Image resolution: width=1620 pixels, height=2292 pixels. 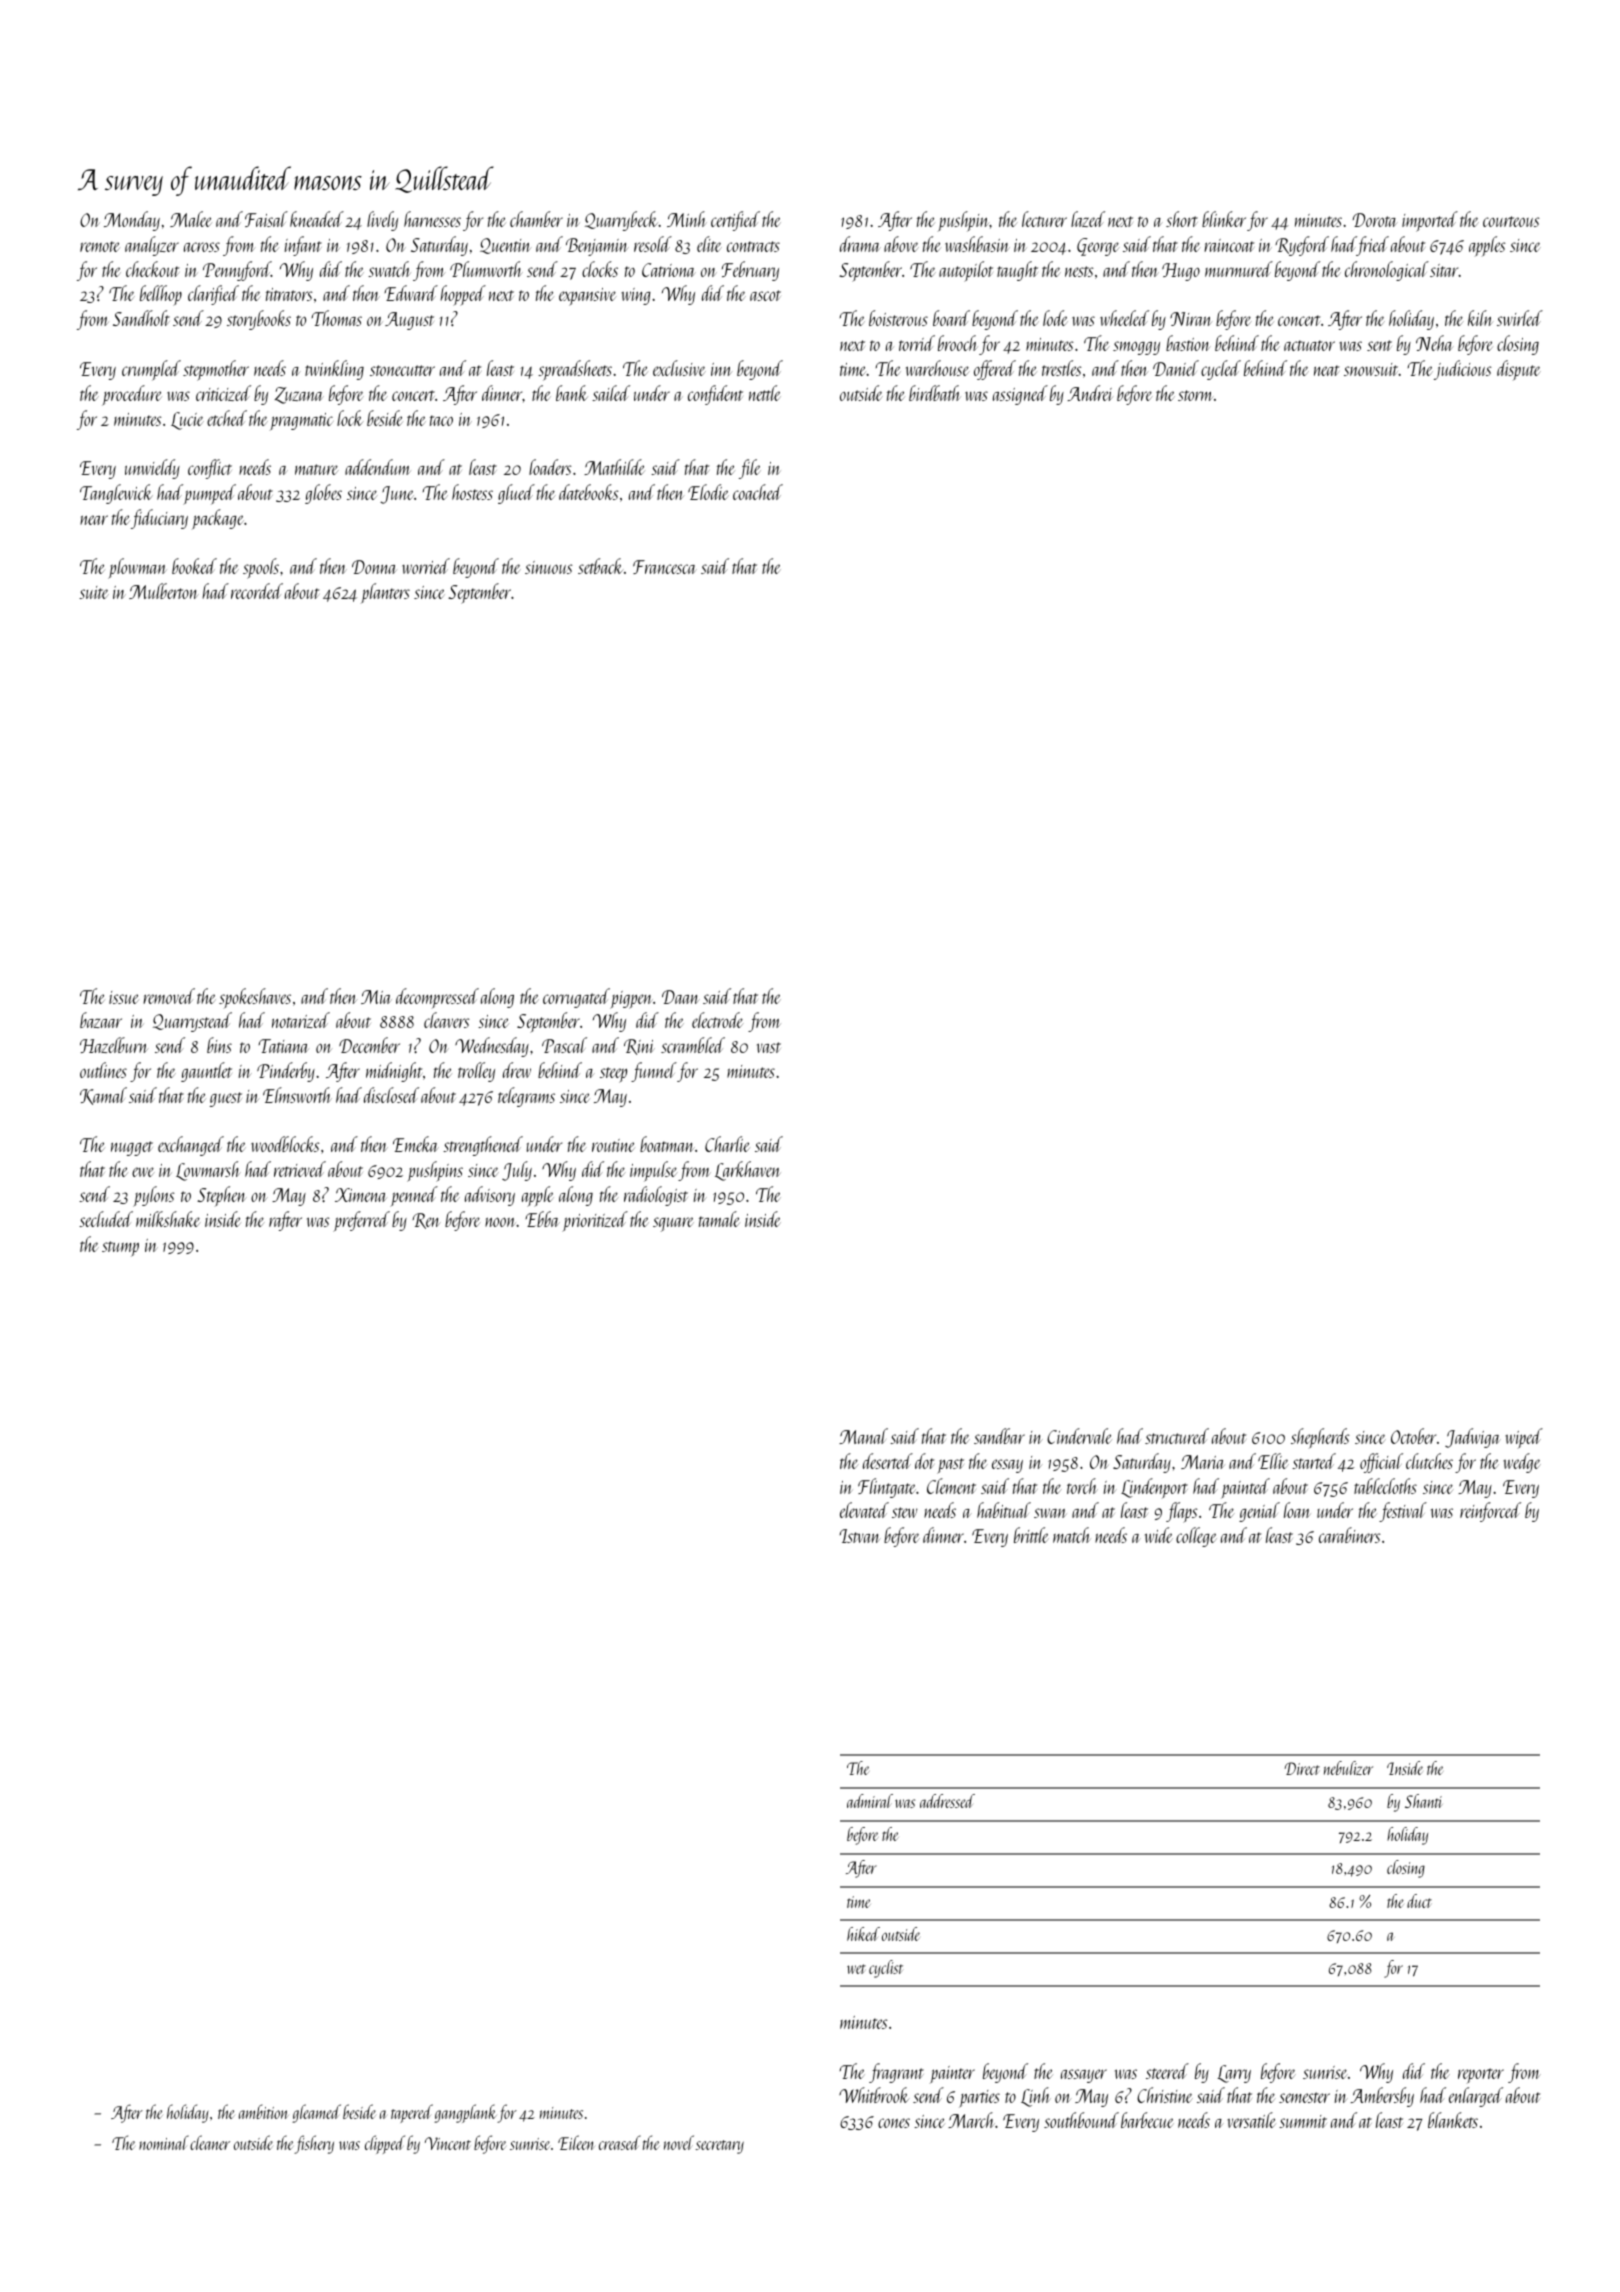 I want to click on stump, so click(x=120, y=1249).
